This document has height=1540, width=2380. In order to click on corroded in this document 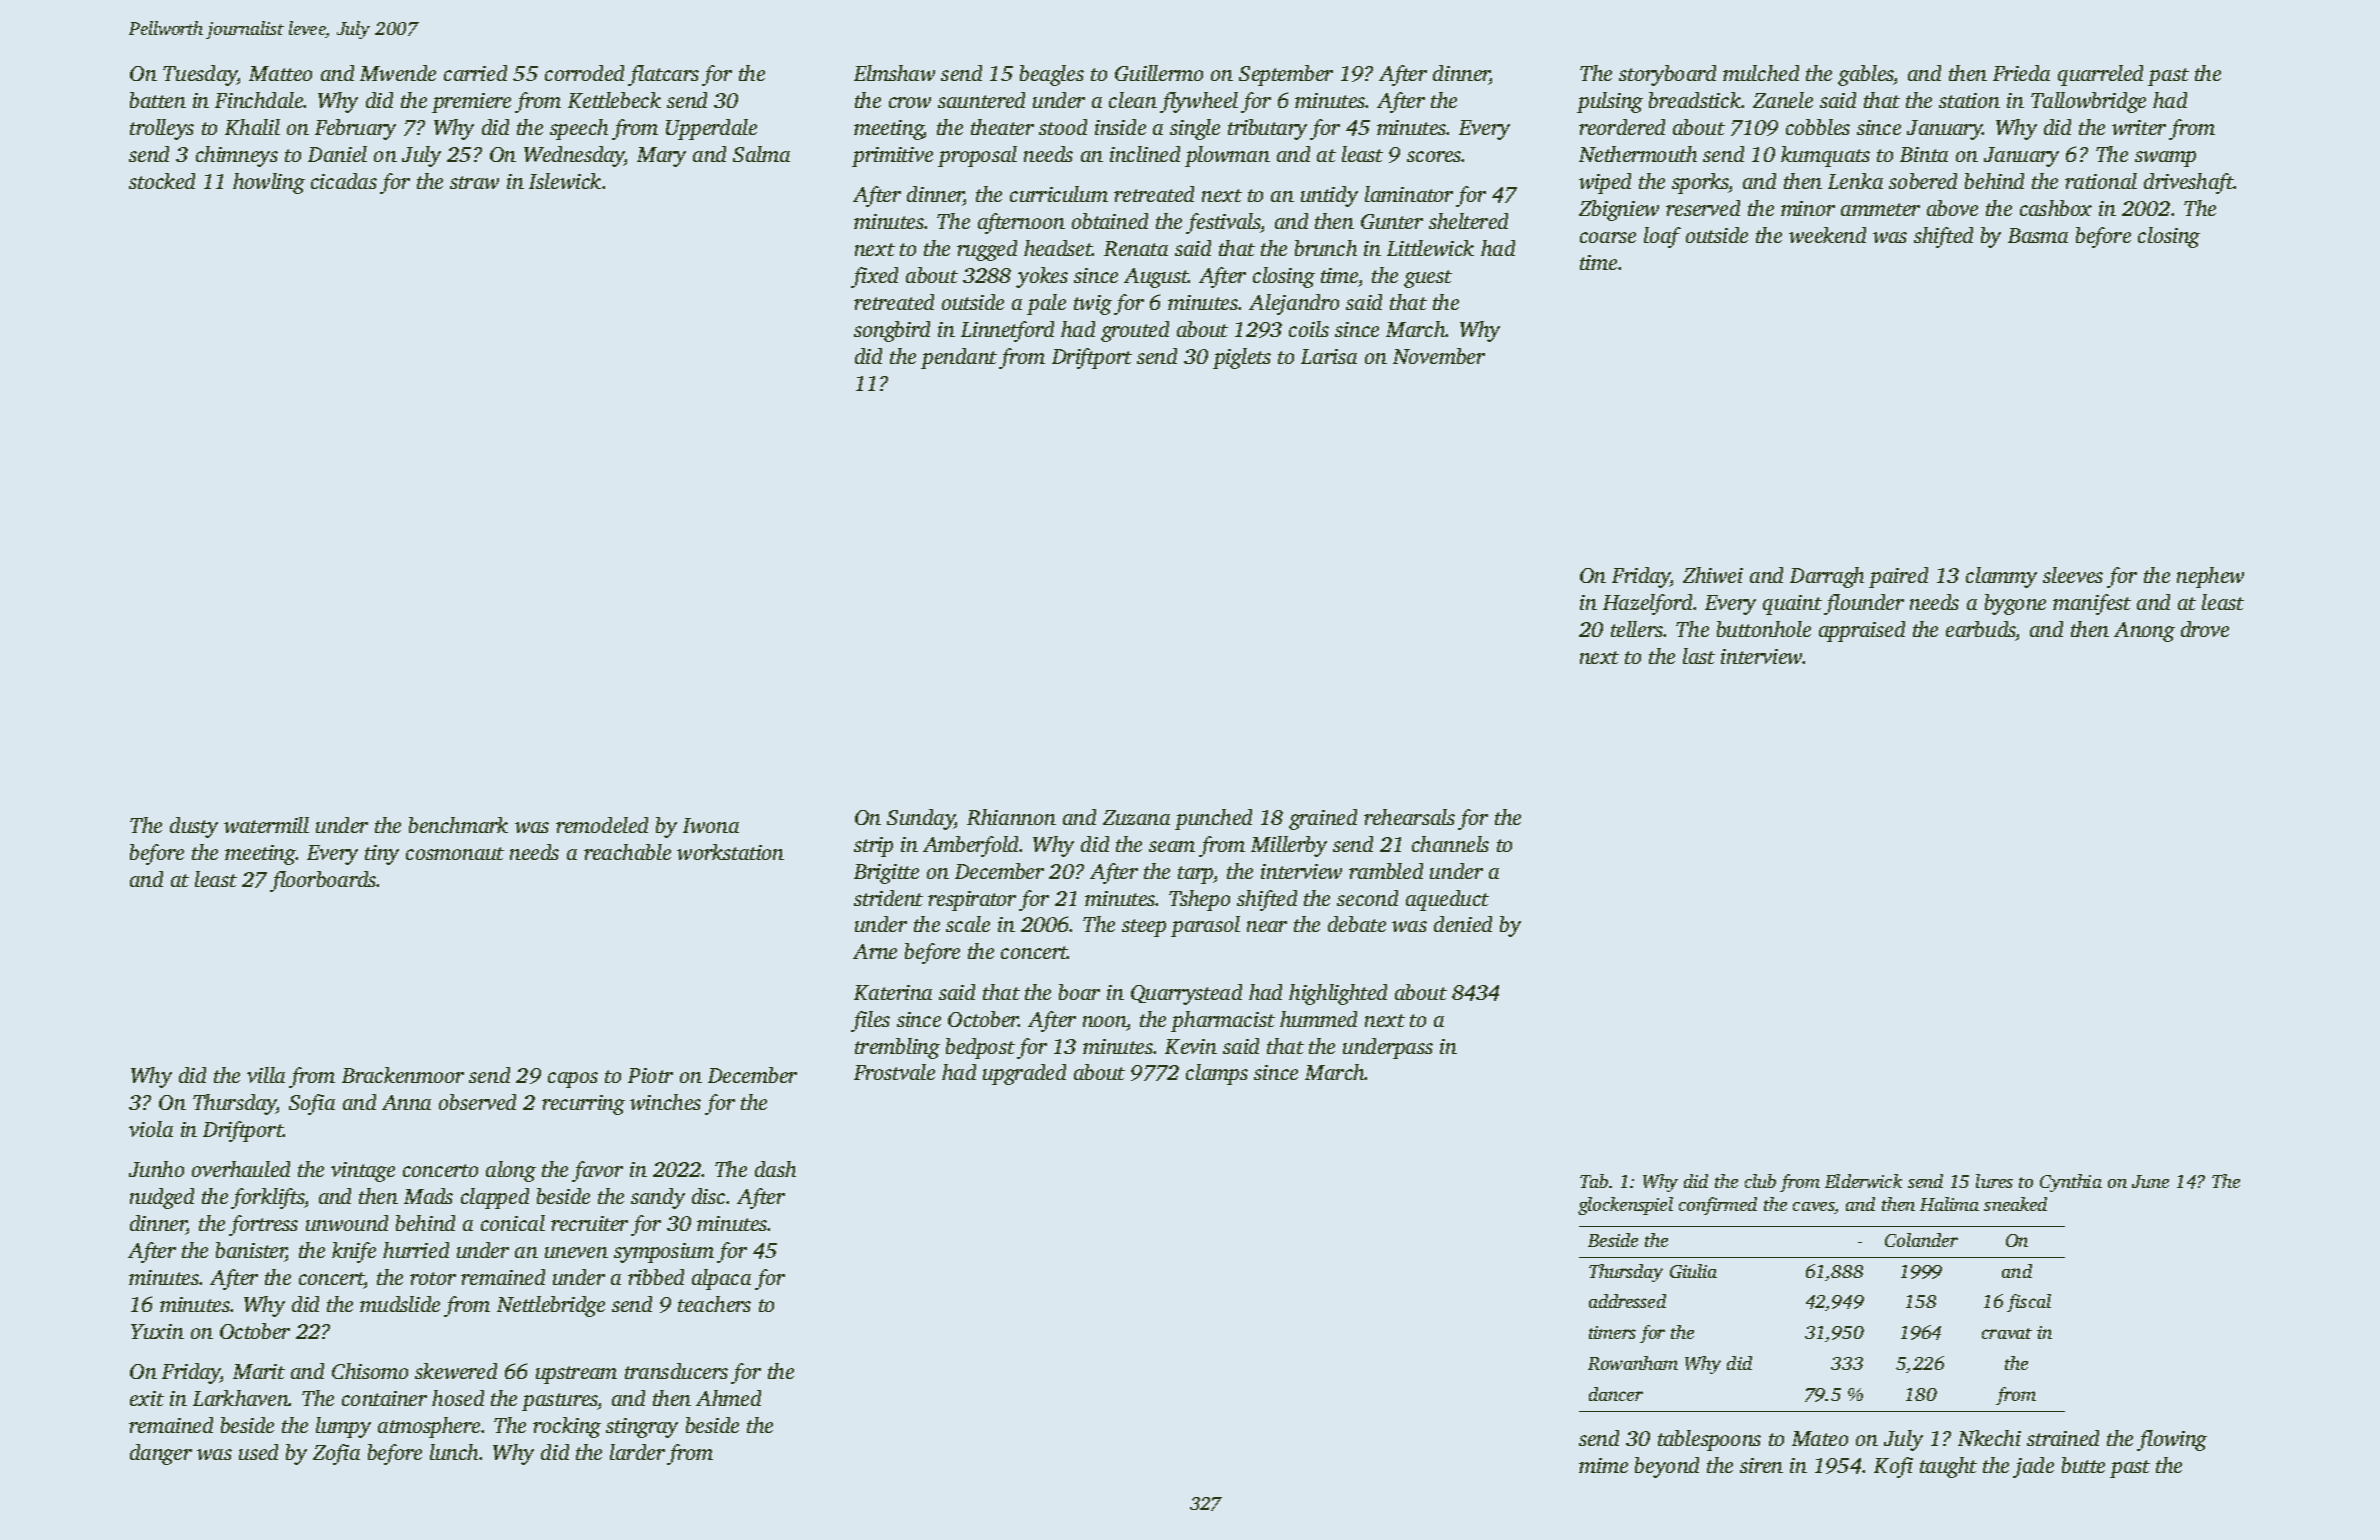, I will do `click(584, 73)`.
